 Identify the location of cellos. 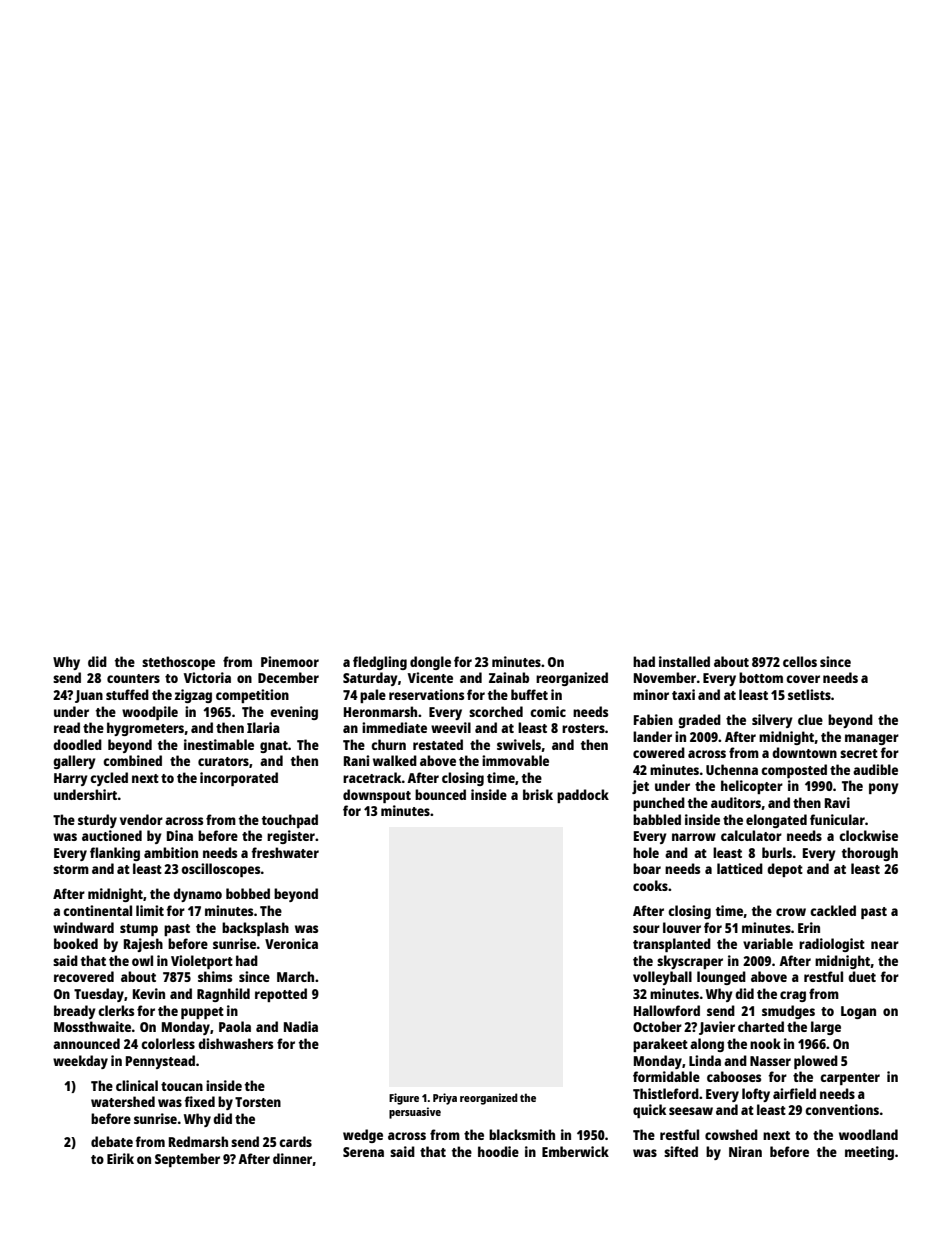
(800, 661).
